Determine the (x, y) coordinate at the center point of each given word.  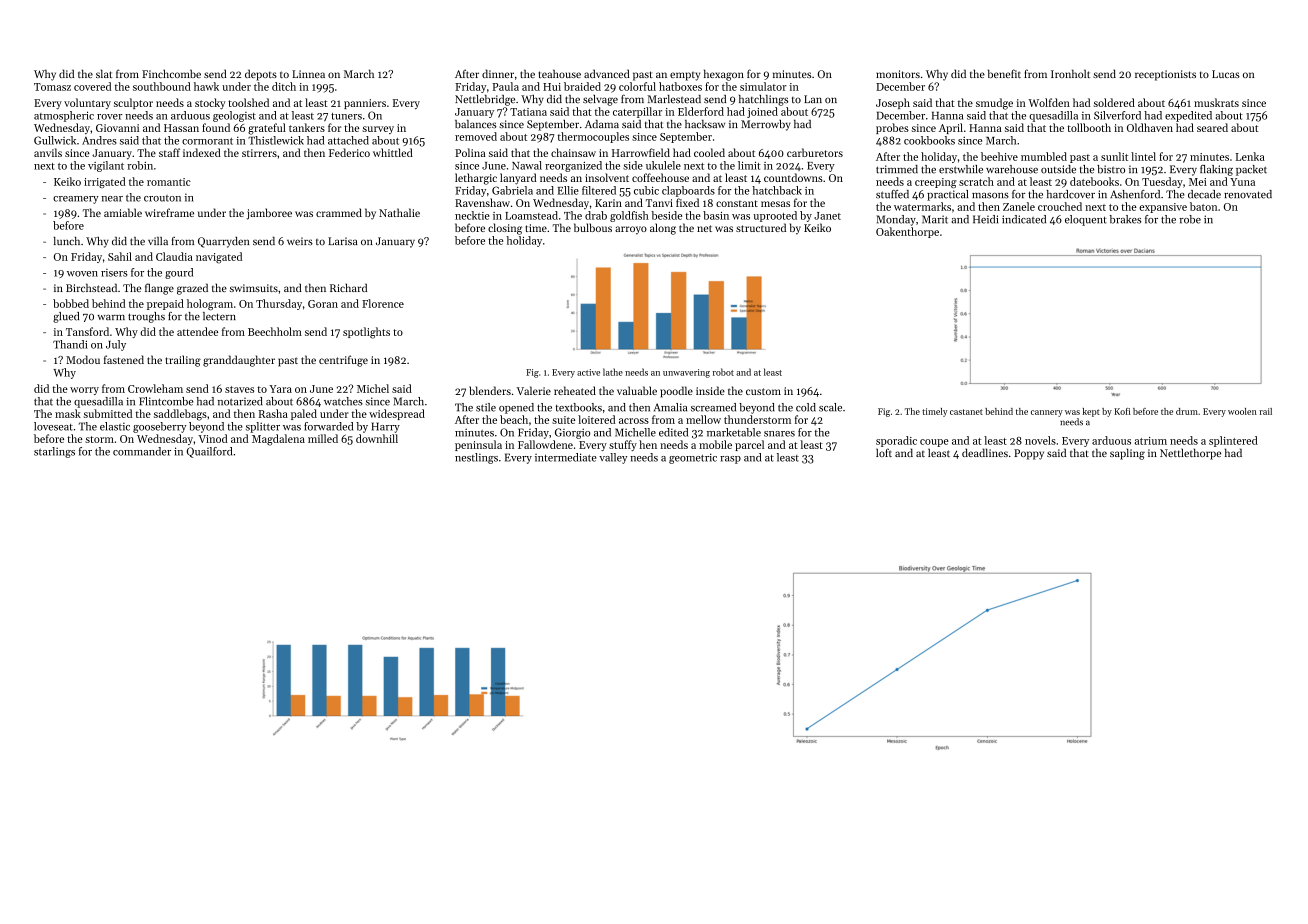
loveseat (53, 426)
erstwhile (961, 169)
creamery (76, 200)
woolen (1242, 411)
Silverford (1117, 115)
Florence (383, 303)
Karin (608, 203)
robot (723, 372)
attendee (197, 331)
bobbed (71, 303)
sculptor (133, 103)
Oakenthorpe (907, 232)
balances (476, 124)
